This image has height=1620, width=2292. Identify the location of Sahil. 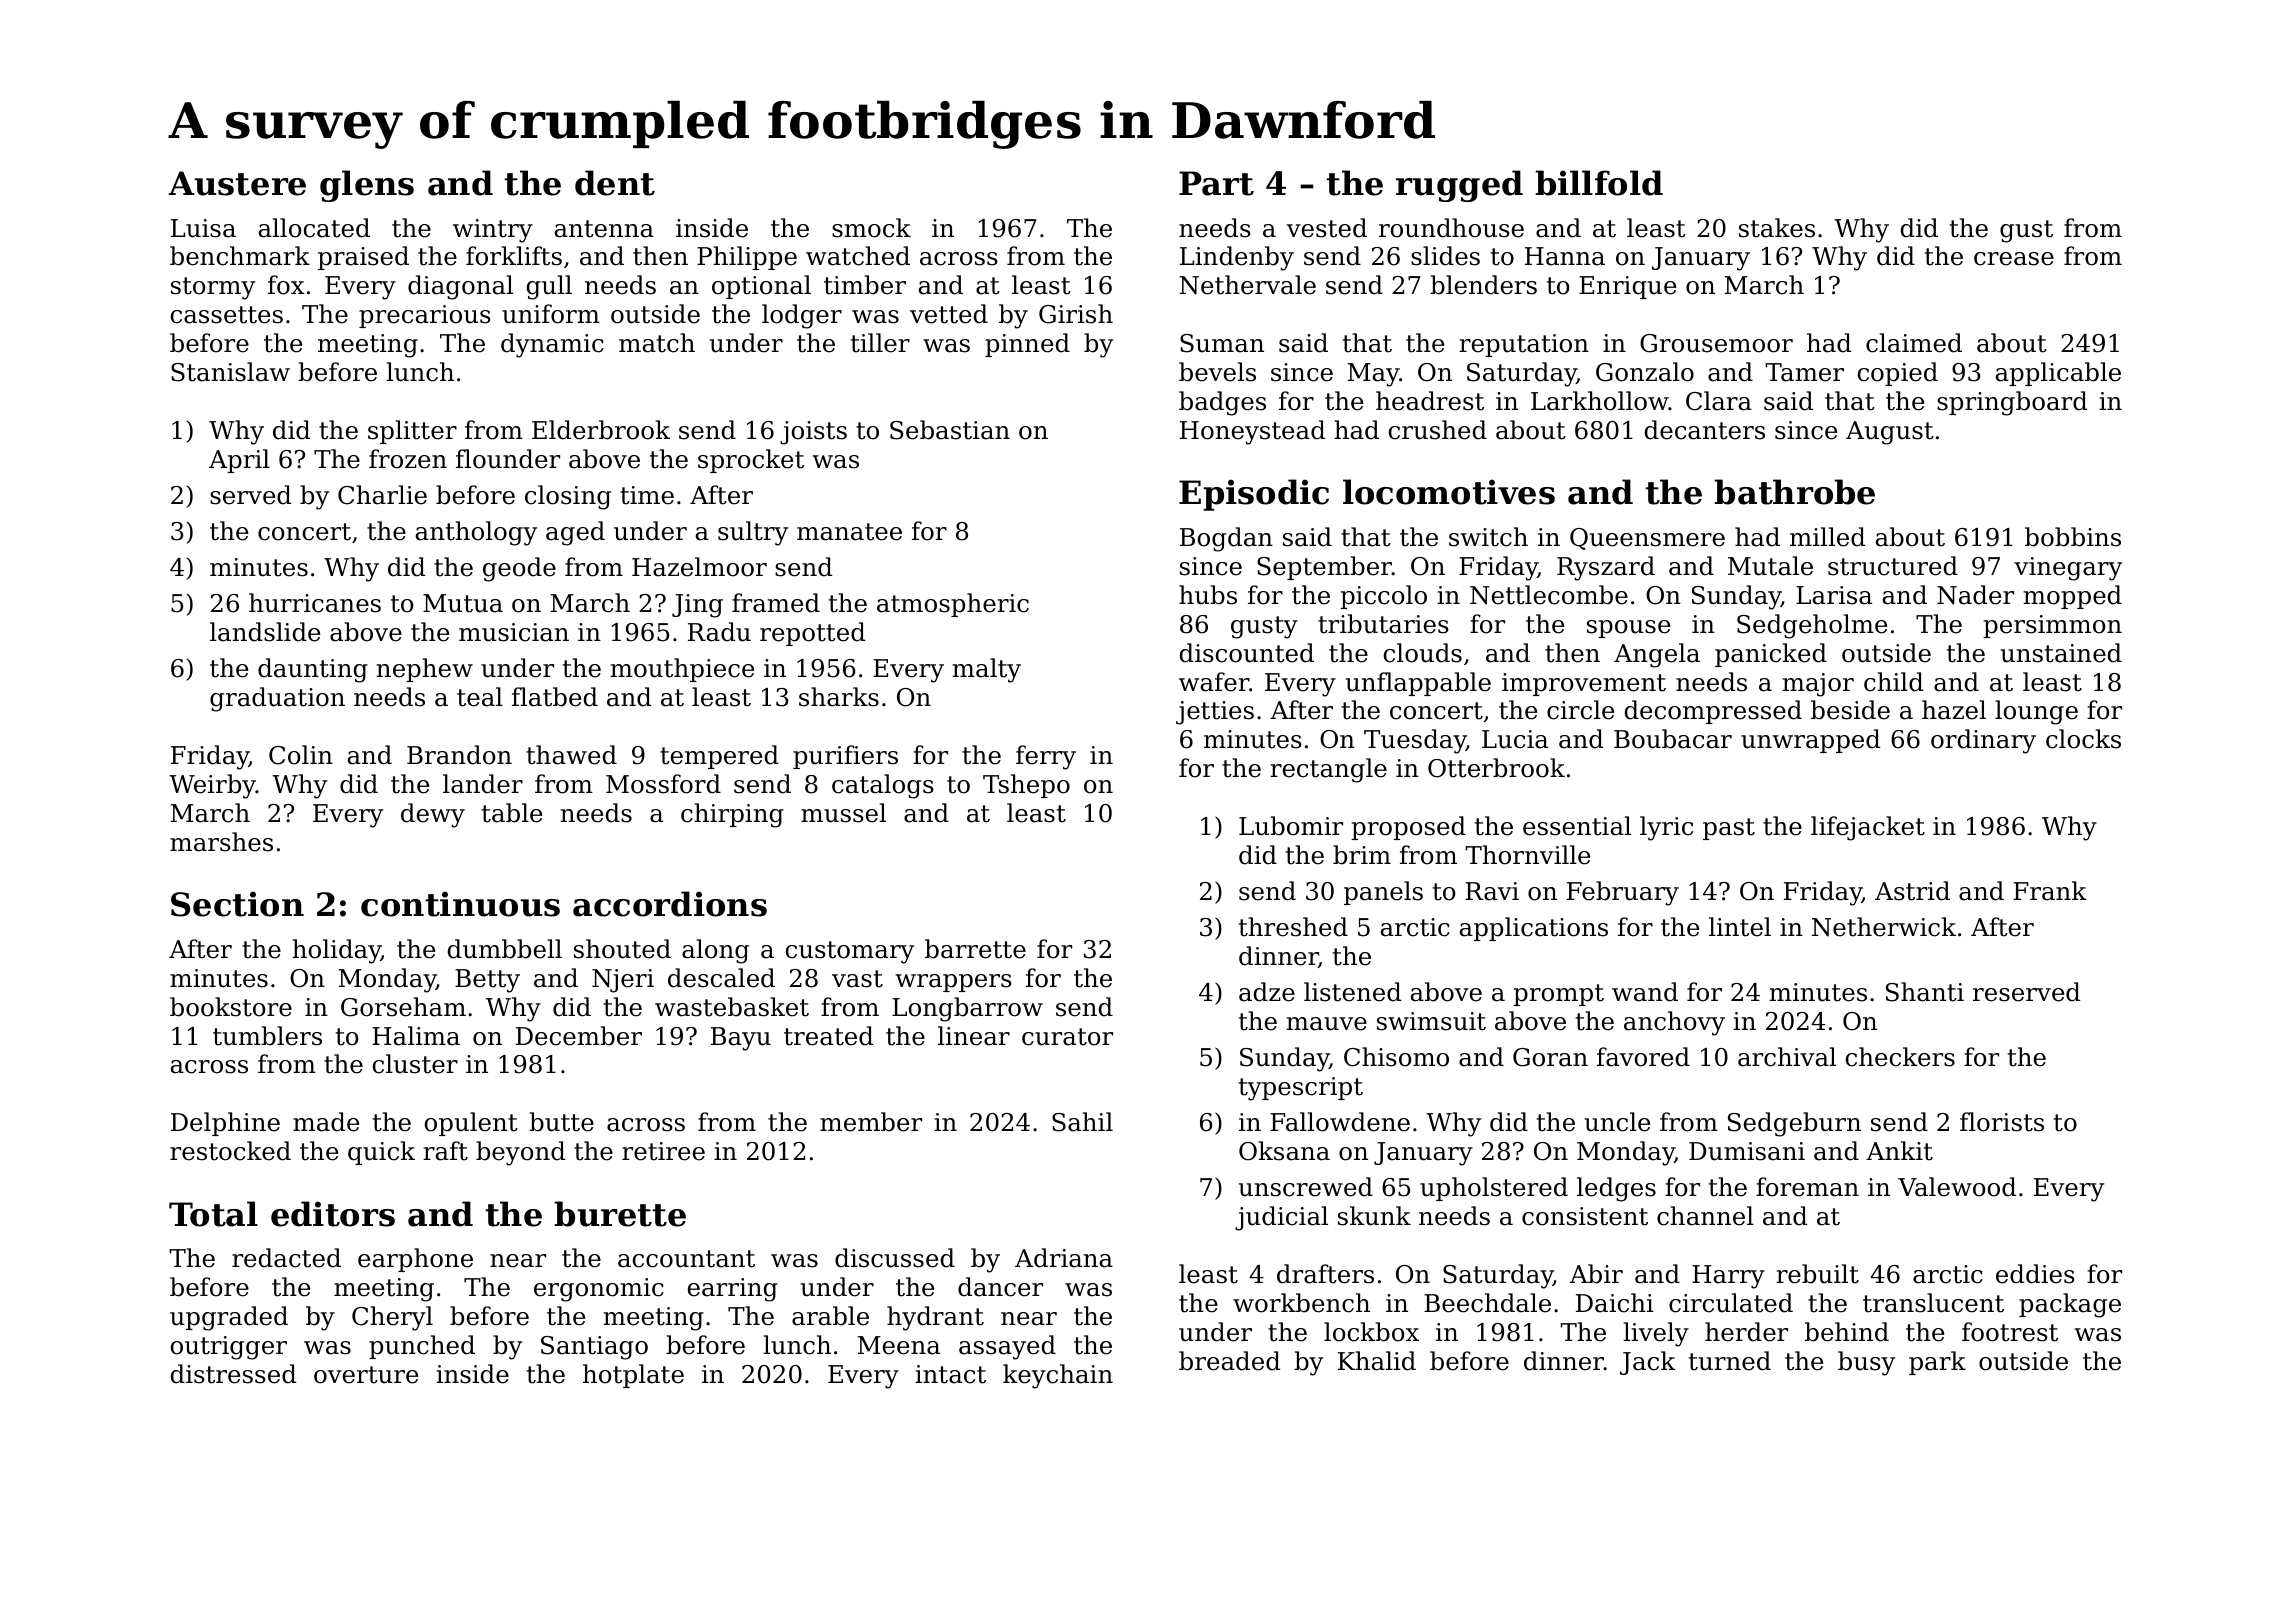
(1082, 1122).
